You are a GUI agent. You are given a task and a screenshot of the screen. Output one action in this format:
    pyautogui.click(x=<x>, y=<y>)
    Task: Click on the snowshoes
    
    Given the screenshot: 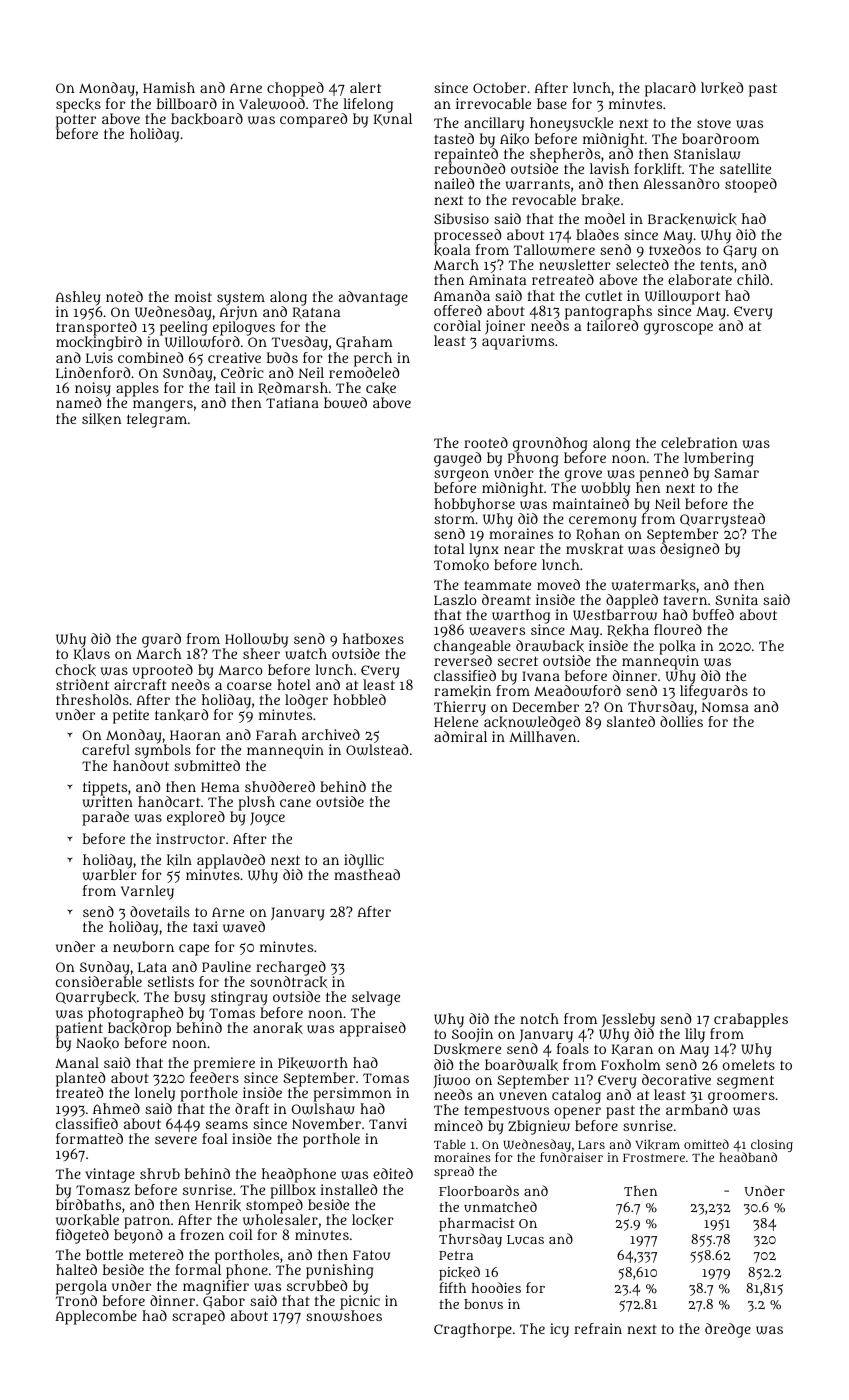 What is the action you would take?
    pyautogui.click(x=344, y=1316)
